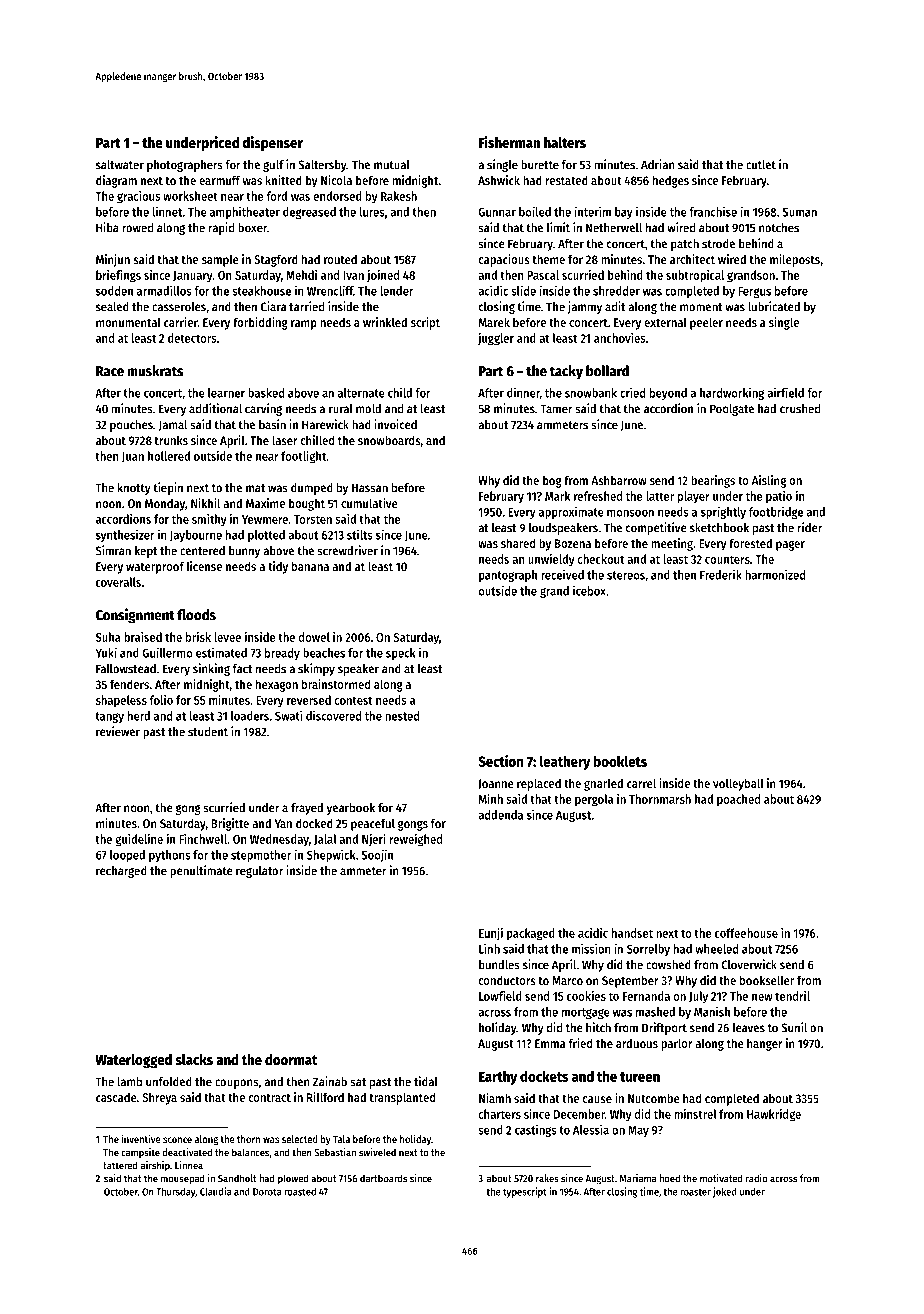 The height and width of the screenshot is (1314, 924). What do you see at coordinates (377, 1152) in the screenshot?
I see `swiveled` at bounding box center [377, 1152].
